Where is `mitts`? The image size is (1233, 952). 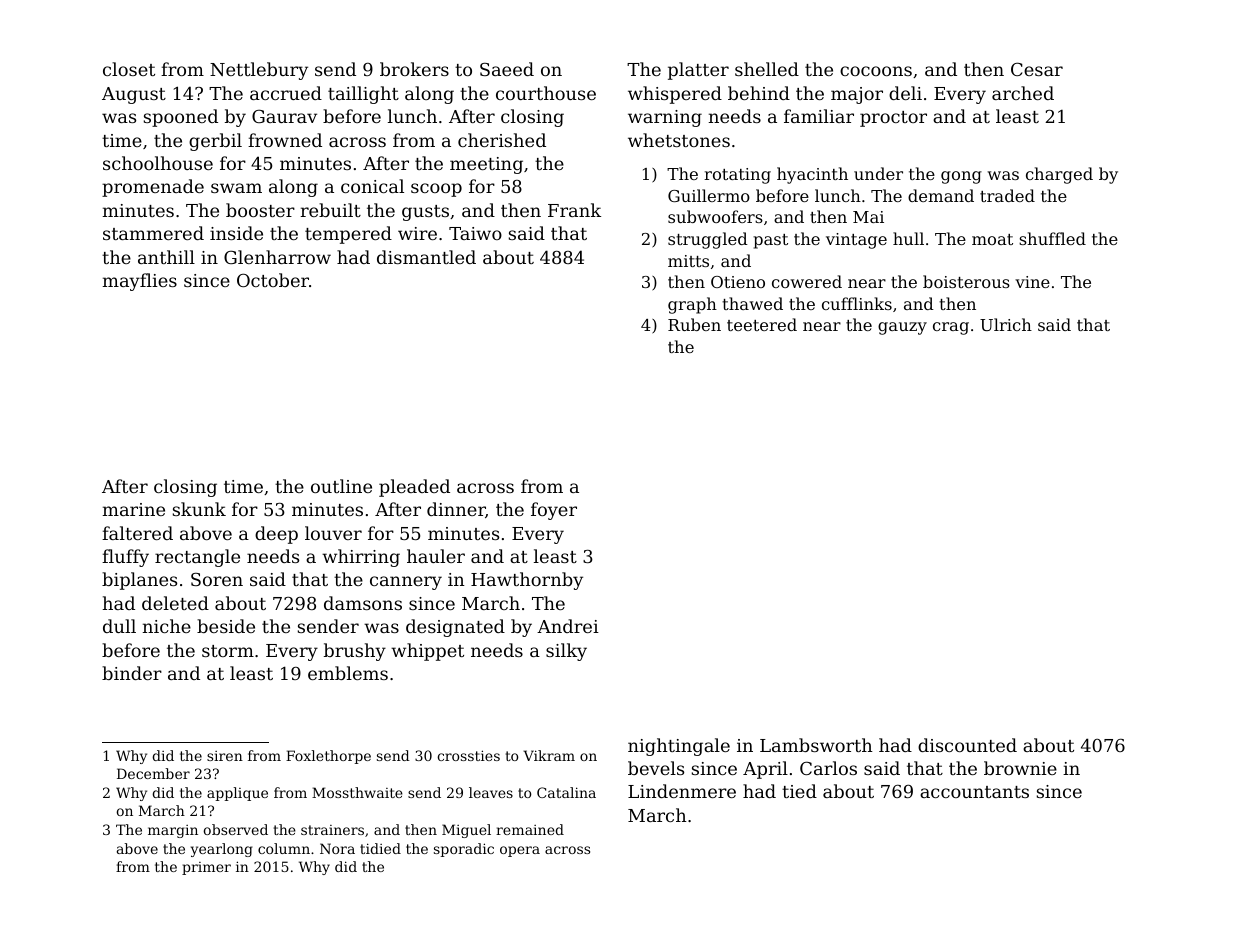
mitts is located at coordinates (688, 261).
